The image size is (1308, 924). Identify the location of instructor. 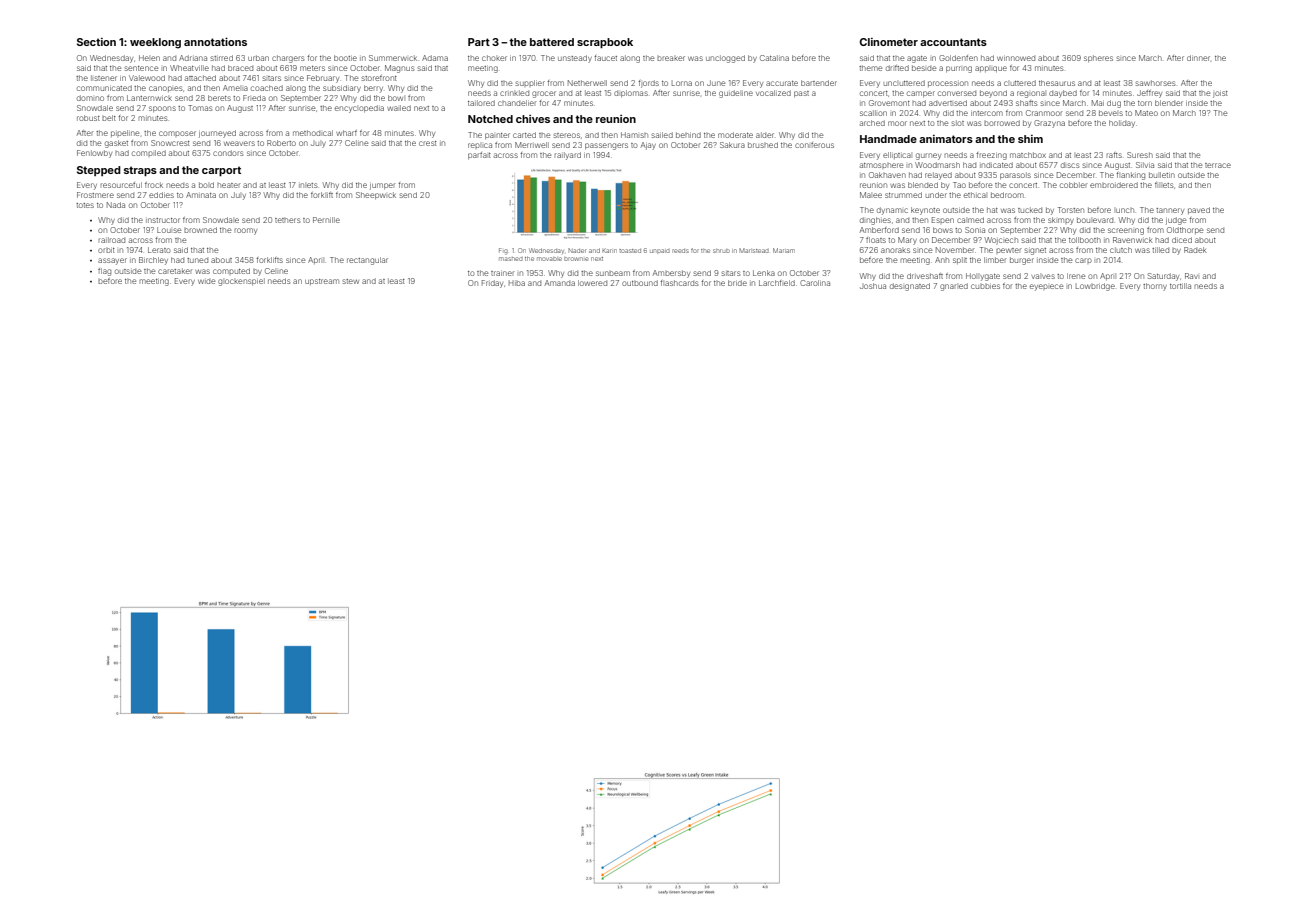
(163, 220).
